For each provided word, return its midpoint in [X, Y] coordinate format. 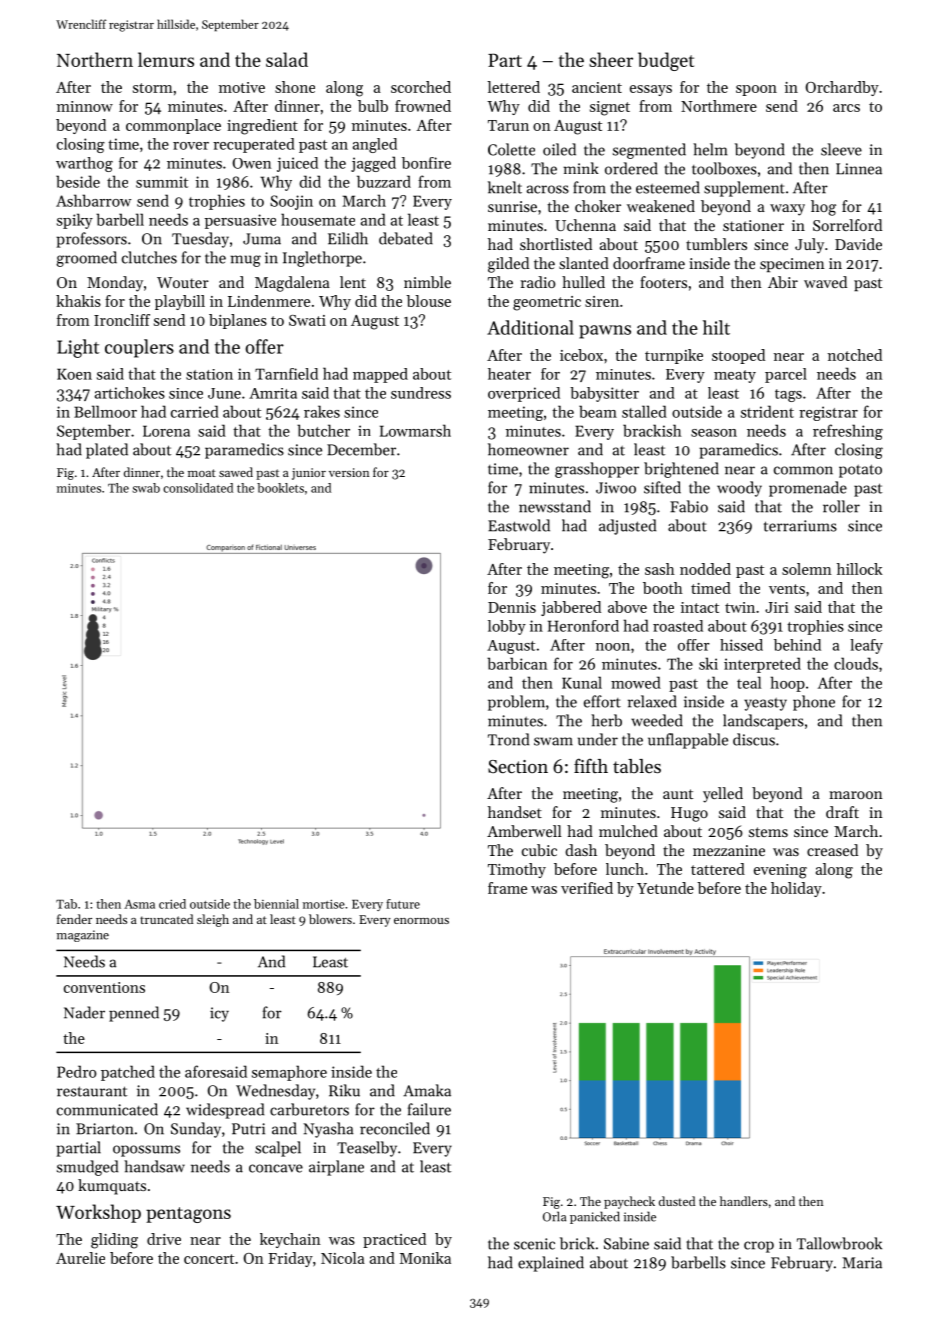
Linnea [859, 169]
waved [825, 282]
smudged [87, 1168]
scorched [421, 87]
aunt [678, 794]
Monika [425, 1258]
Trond [508, 739]
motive [242, 87]
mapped [380, 375]
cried [172, 904]
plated [107, 451]
